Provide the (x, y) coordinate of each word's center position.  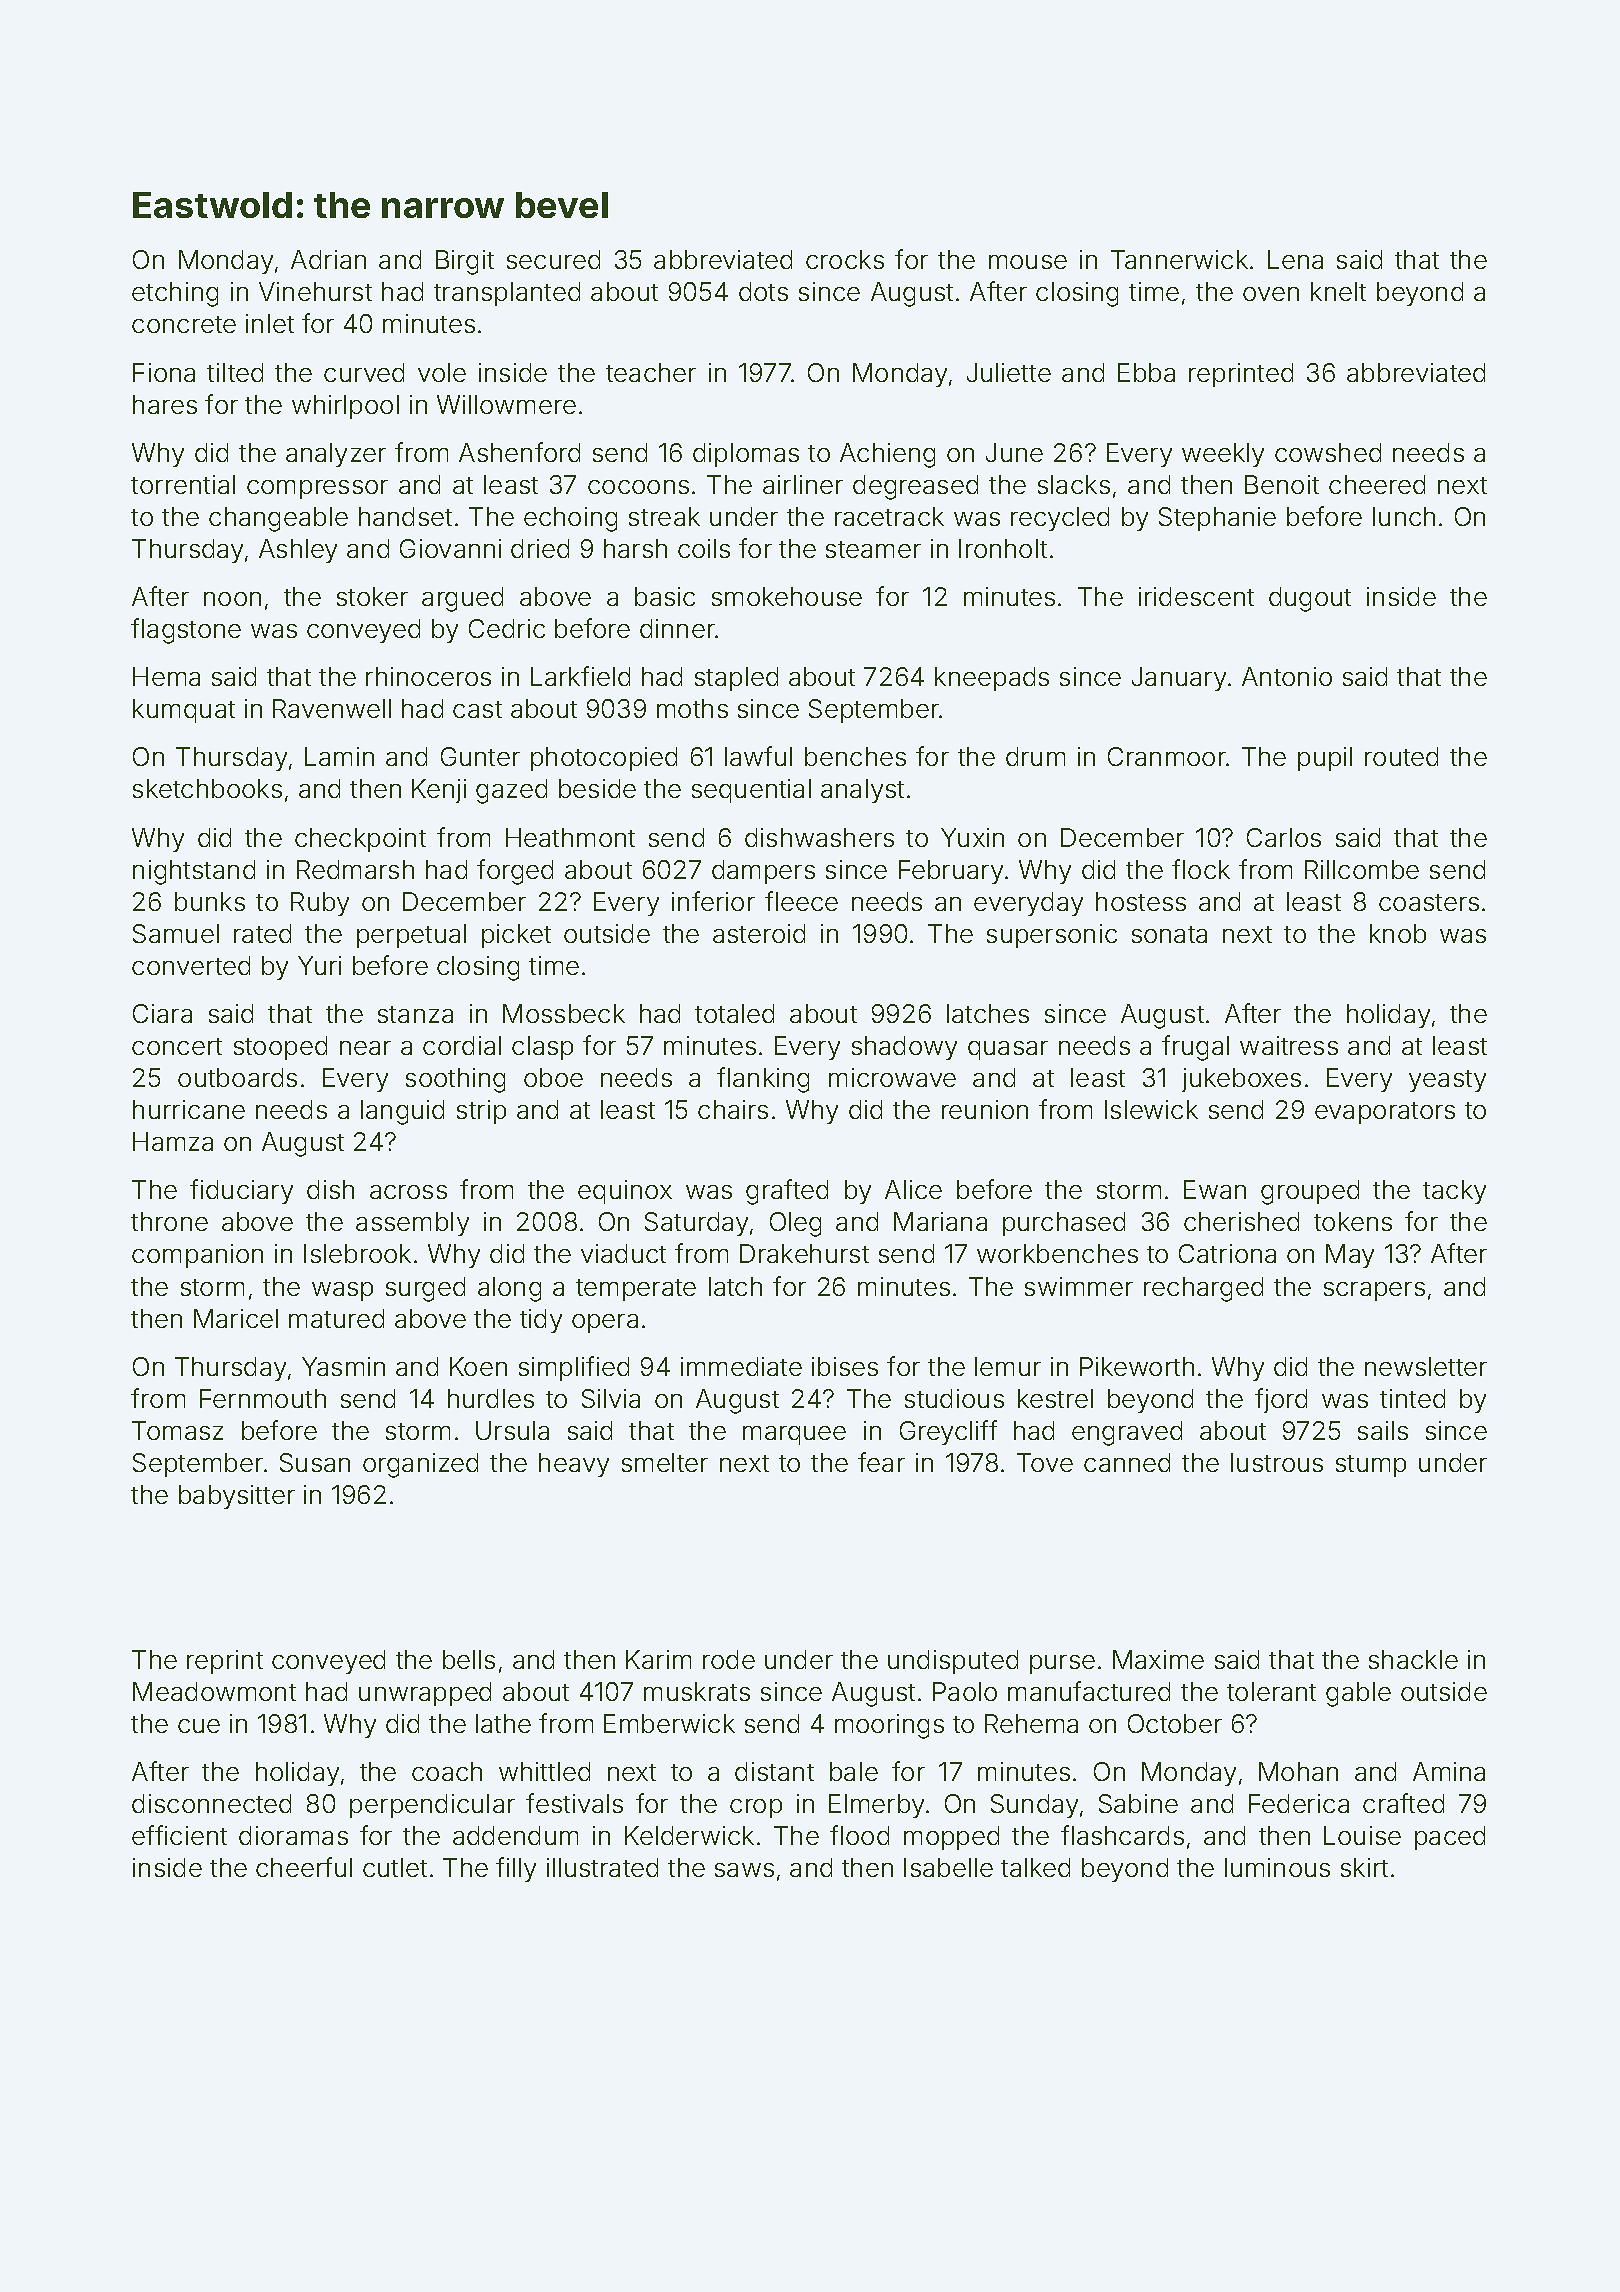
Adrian (328, 259)
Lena (1295, 259)
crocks (845, 259)
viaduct (623, 1253)
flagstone (186, 631)
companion (197, 1256)
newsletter (1426, 1366)
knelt (1338, 291)
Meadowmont (214, 1691)
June (1014, 452)
